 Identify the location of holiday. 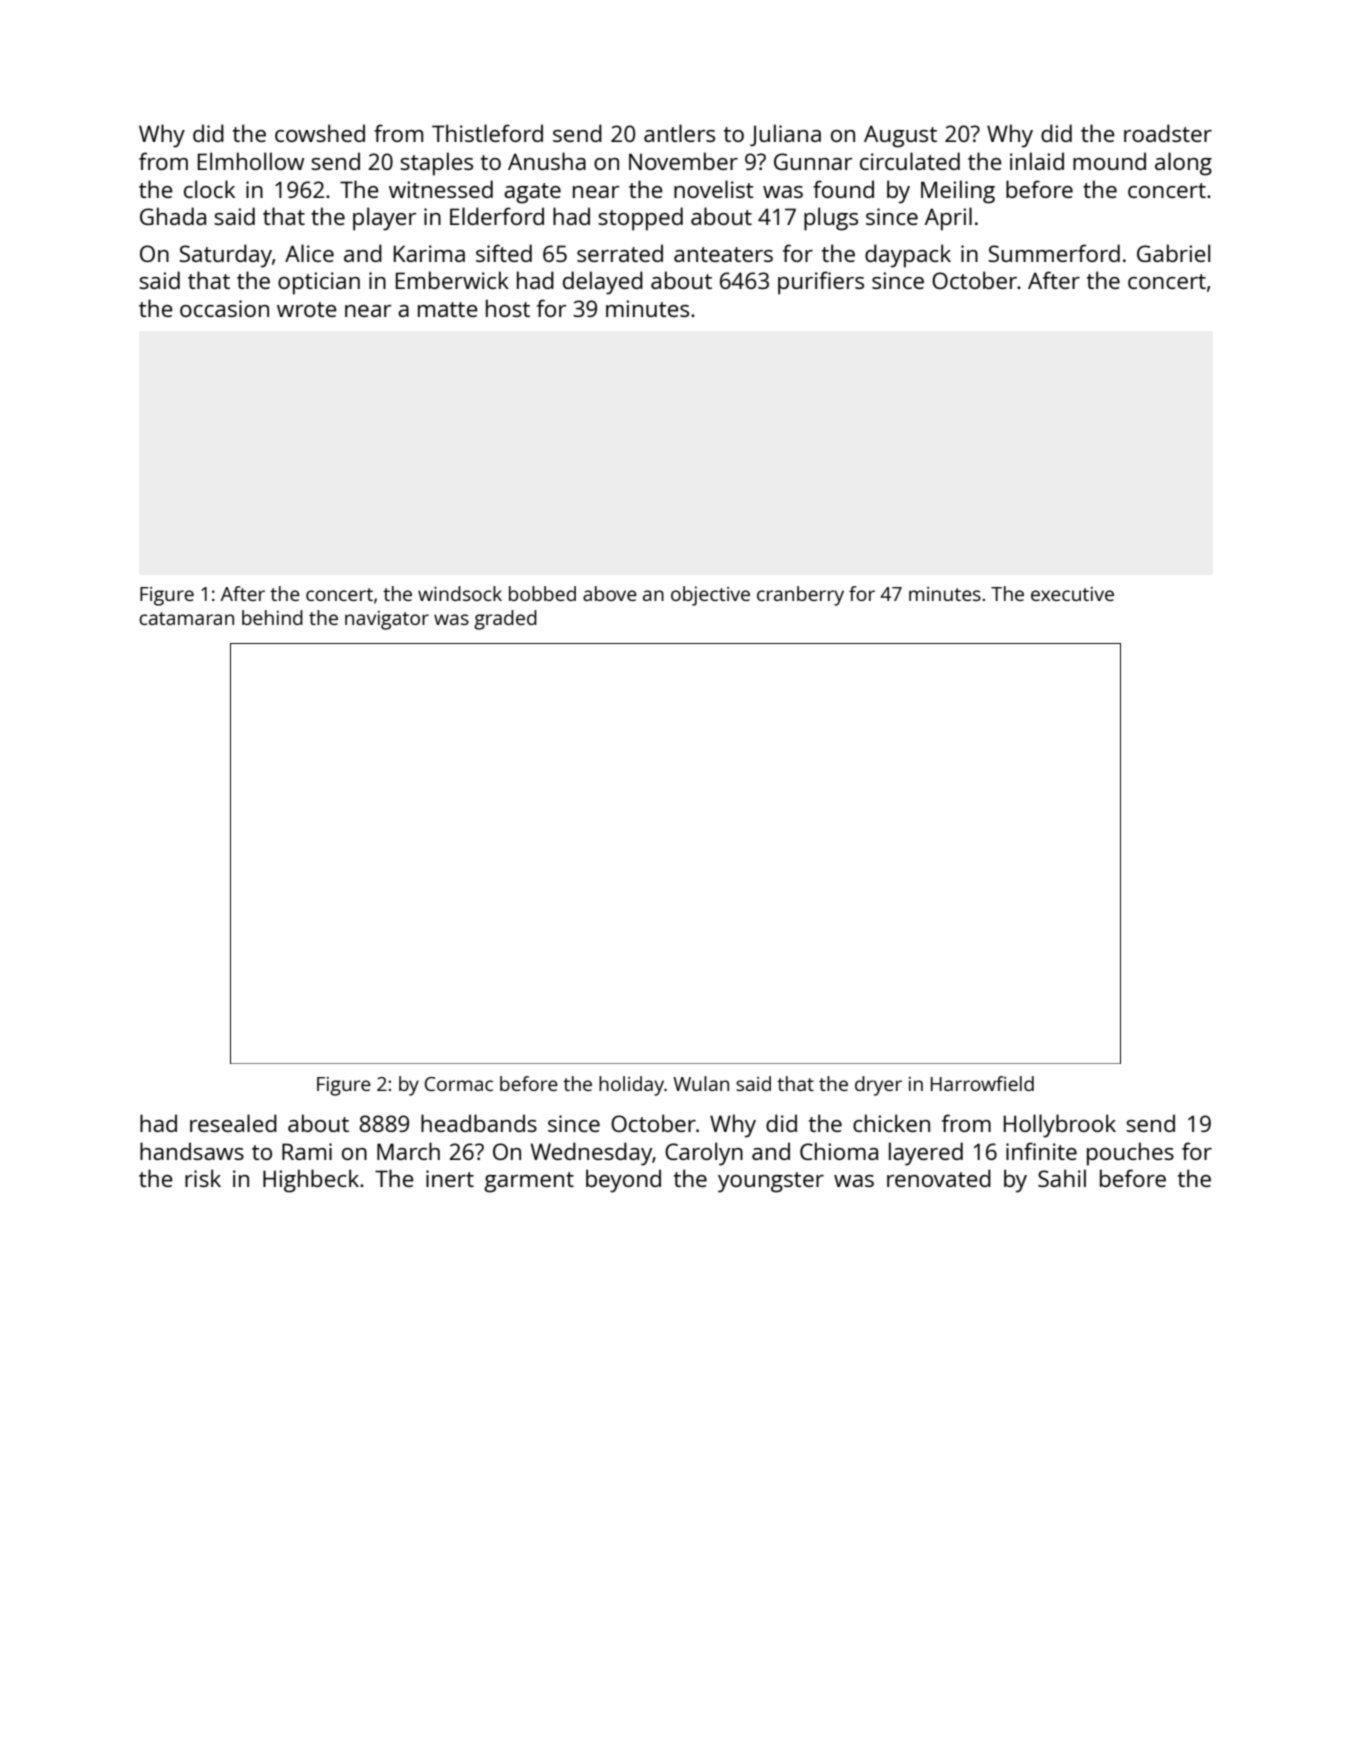
(631, 1086).
